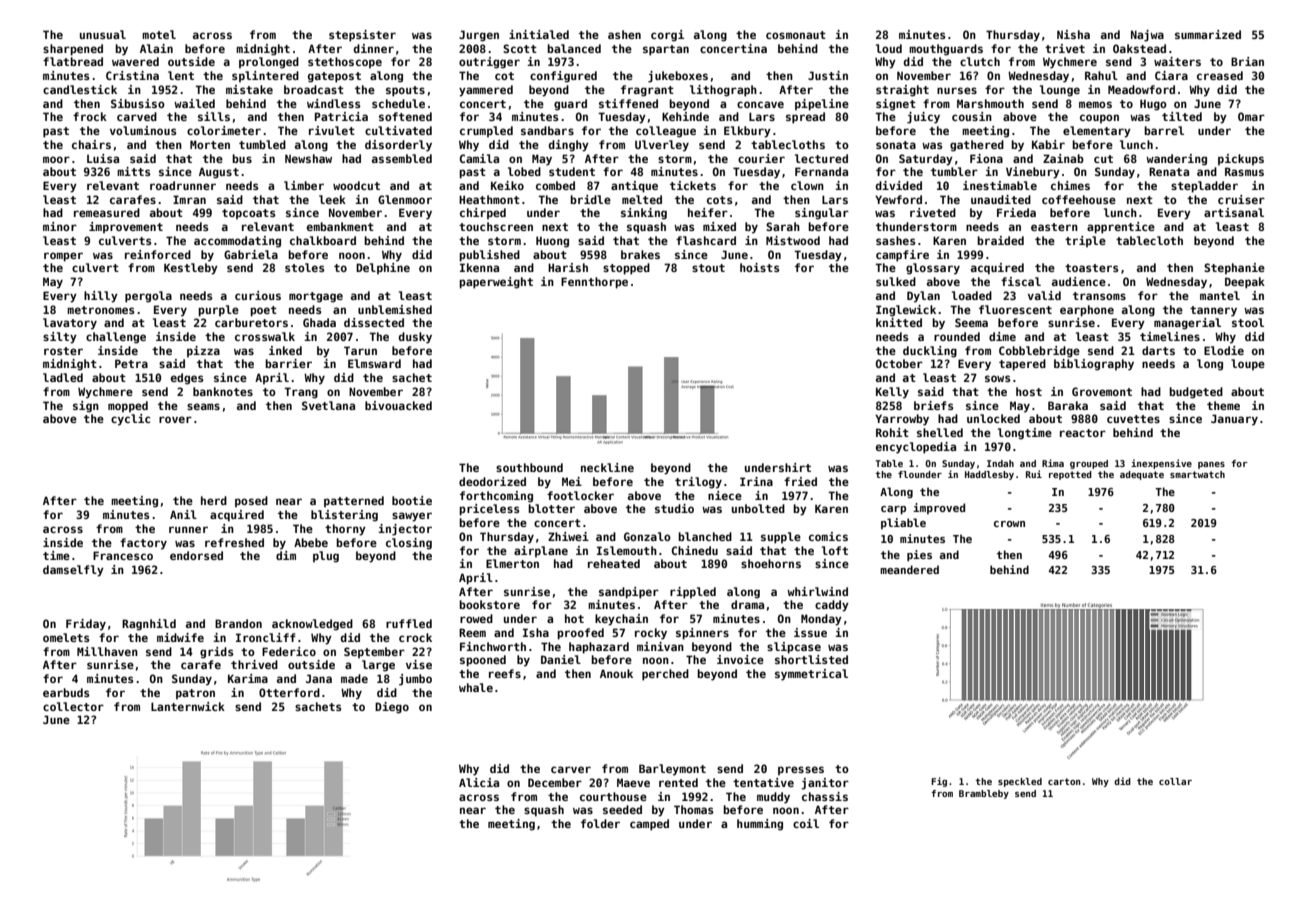 Image resolution: width=1308 pixels, height=924 pixels. I want to click on folder, so click(600, 823).
